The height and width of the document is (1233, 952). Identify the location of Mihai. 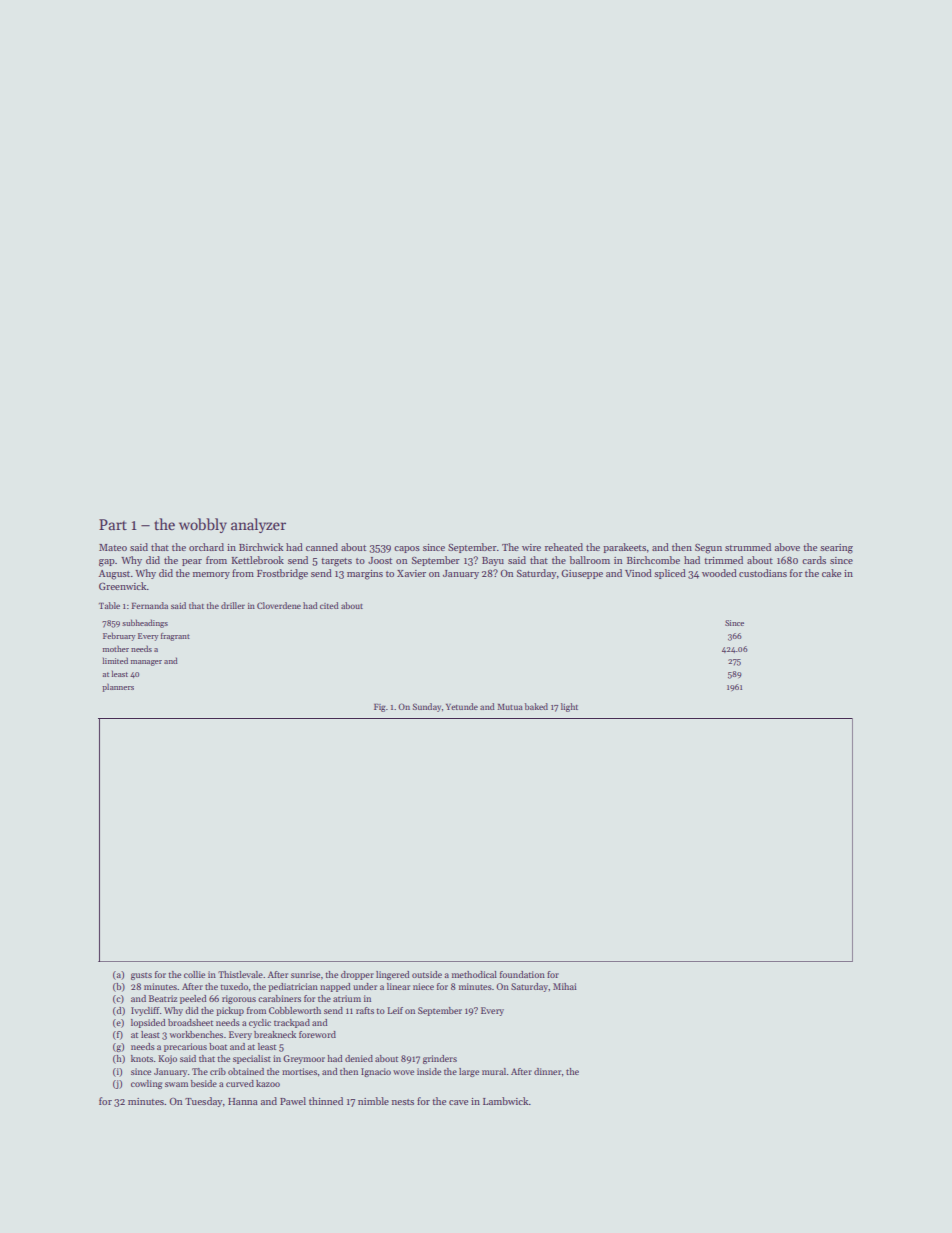
(565, 986).
